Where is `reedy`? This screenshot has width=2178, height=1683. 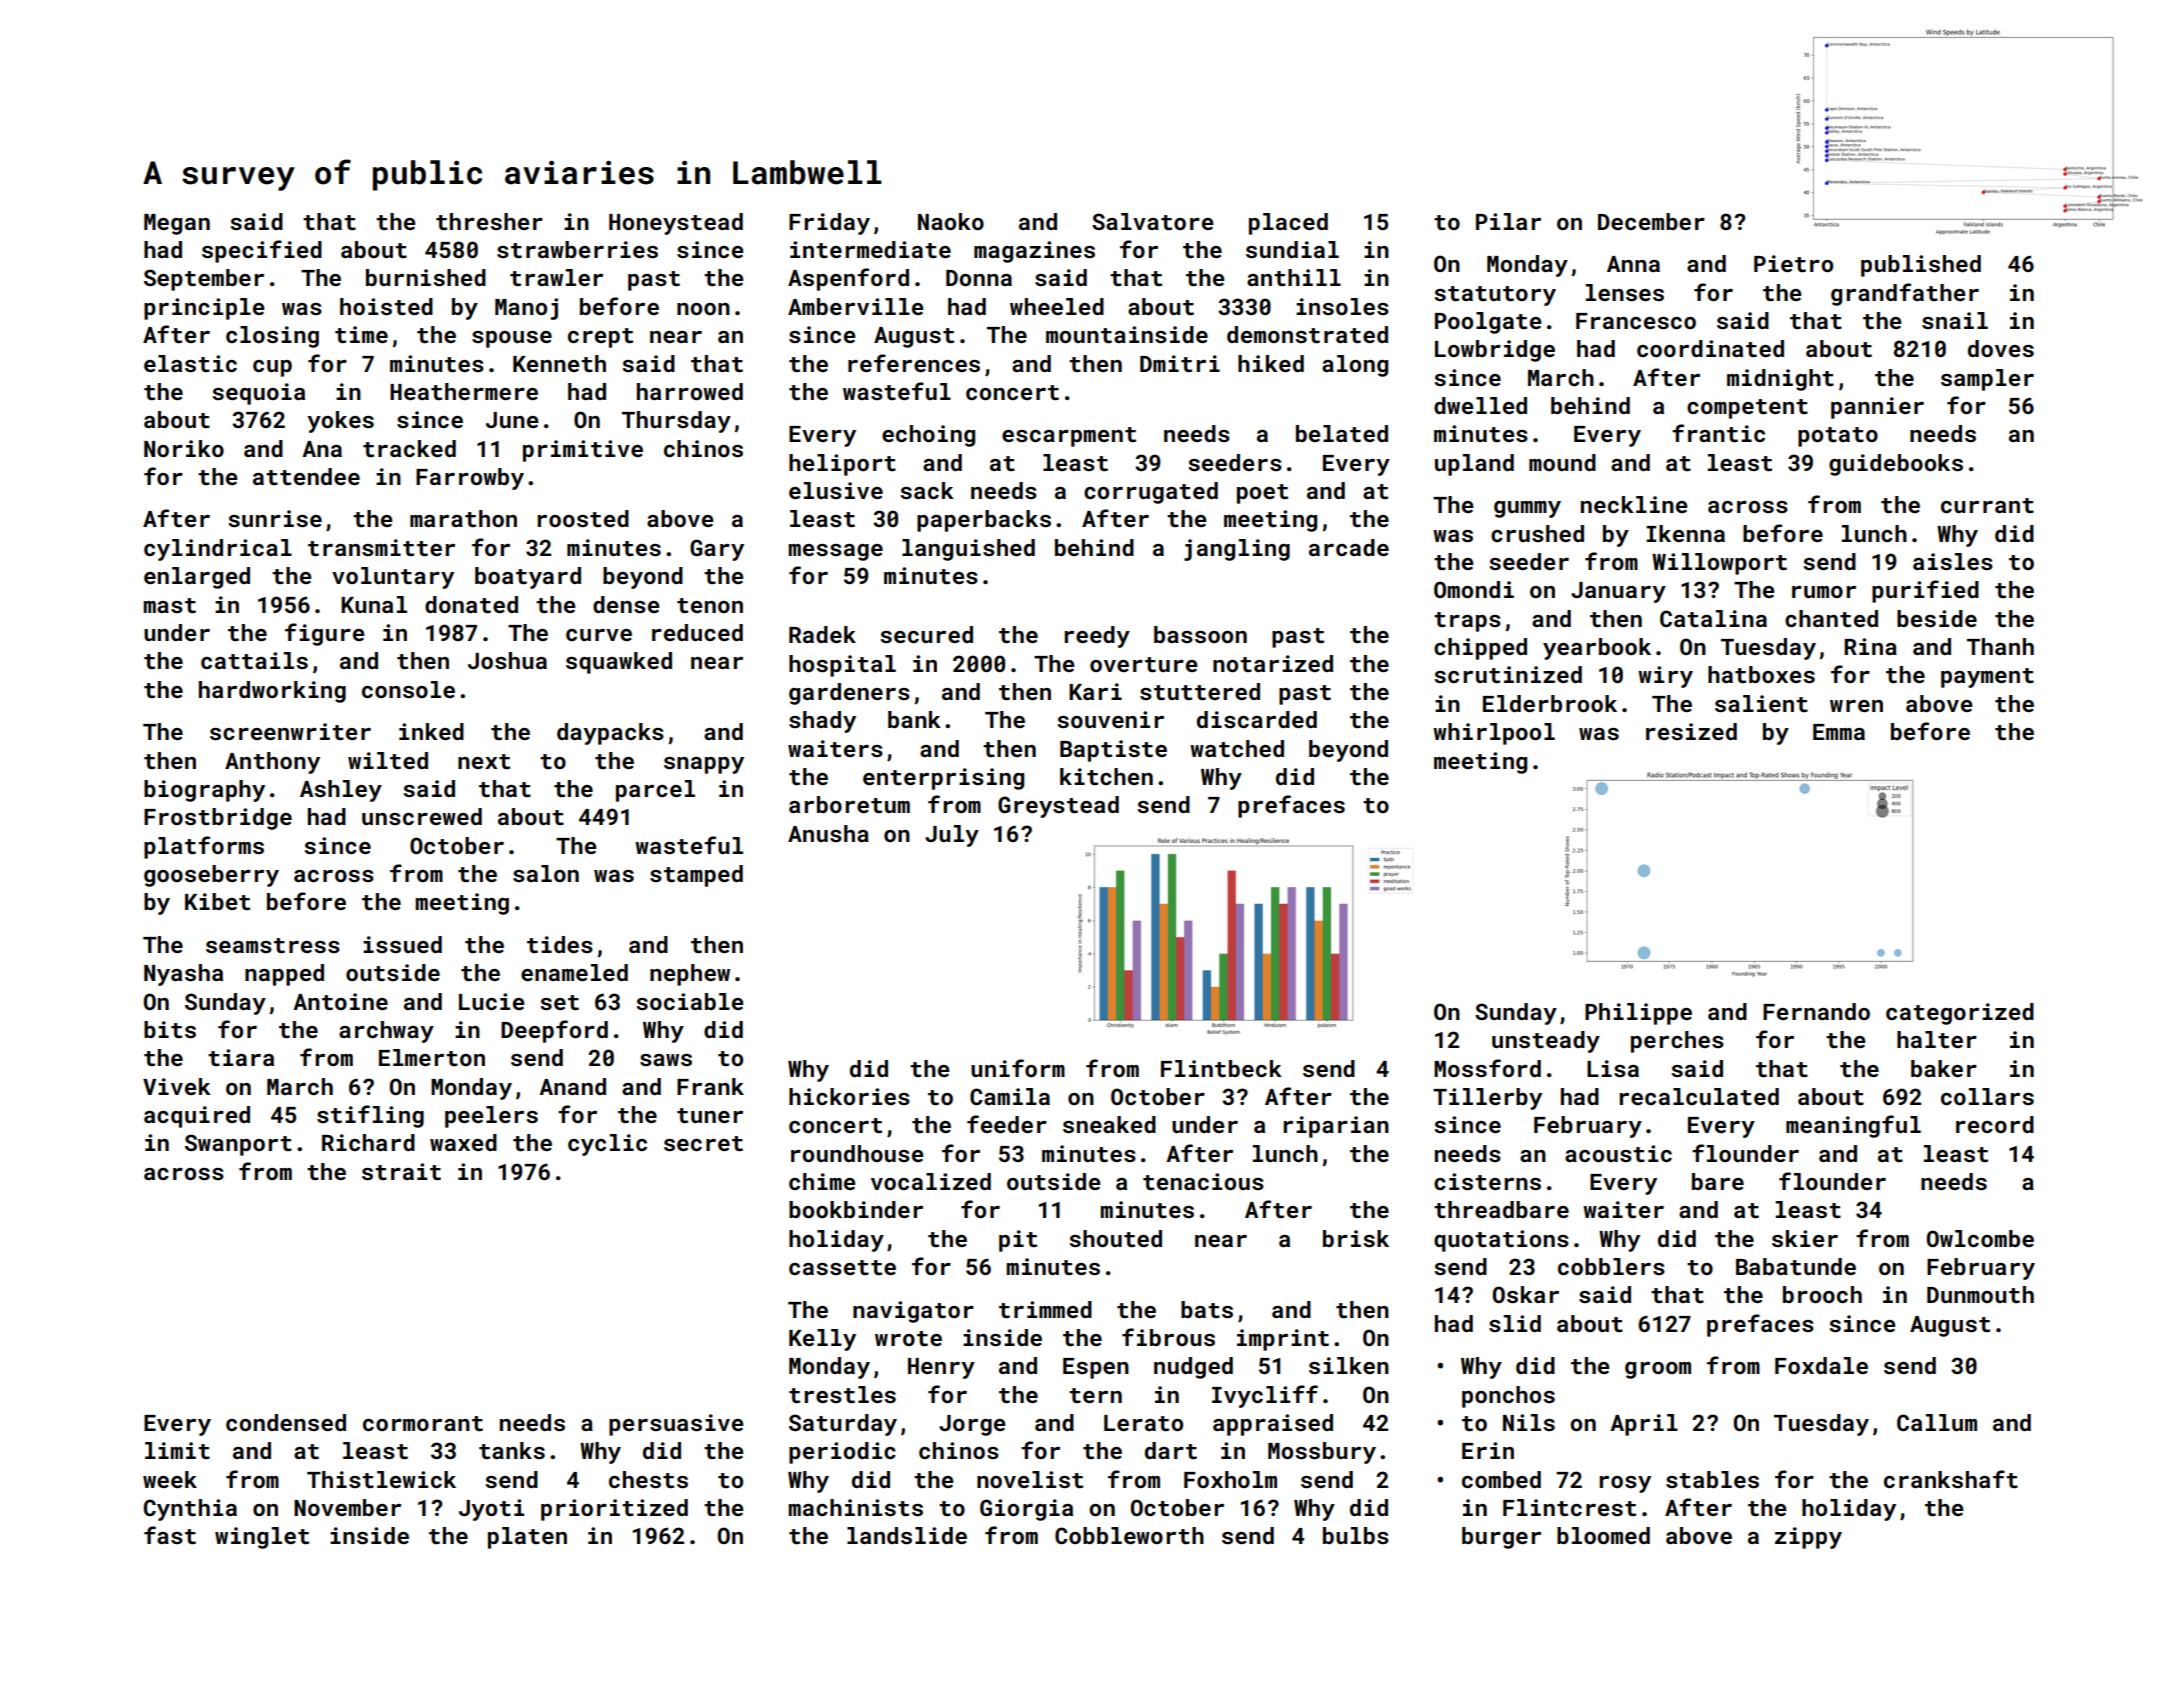
reedy is located at coordinates (1097, 637).
